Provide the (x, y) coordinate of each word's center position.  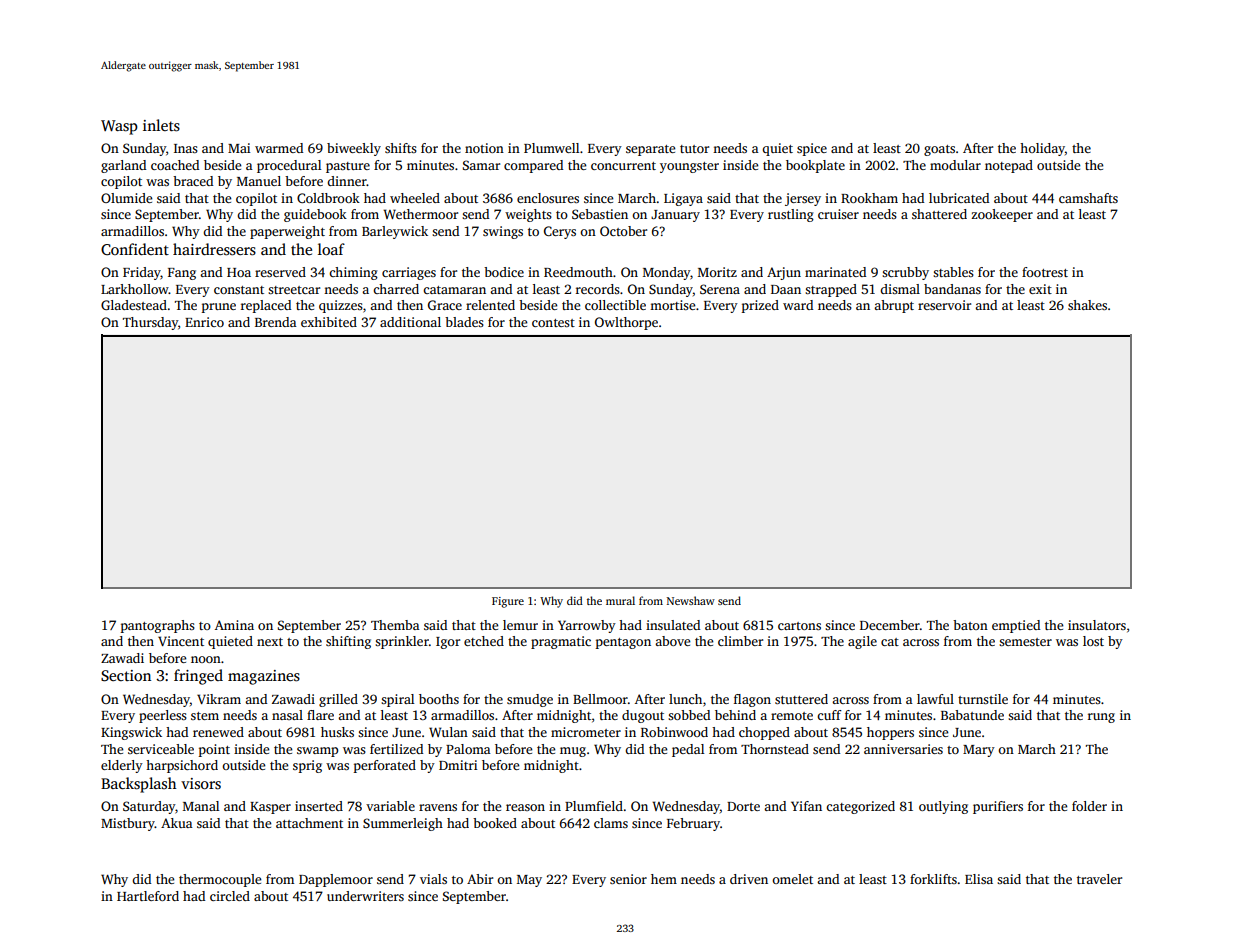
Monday (666, 273)
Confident (135, 249)
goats (939, 150)
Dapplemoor (336, 880)
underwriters (365, 896)
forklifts (933, 879)
